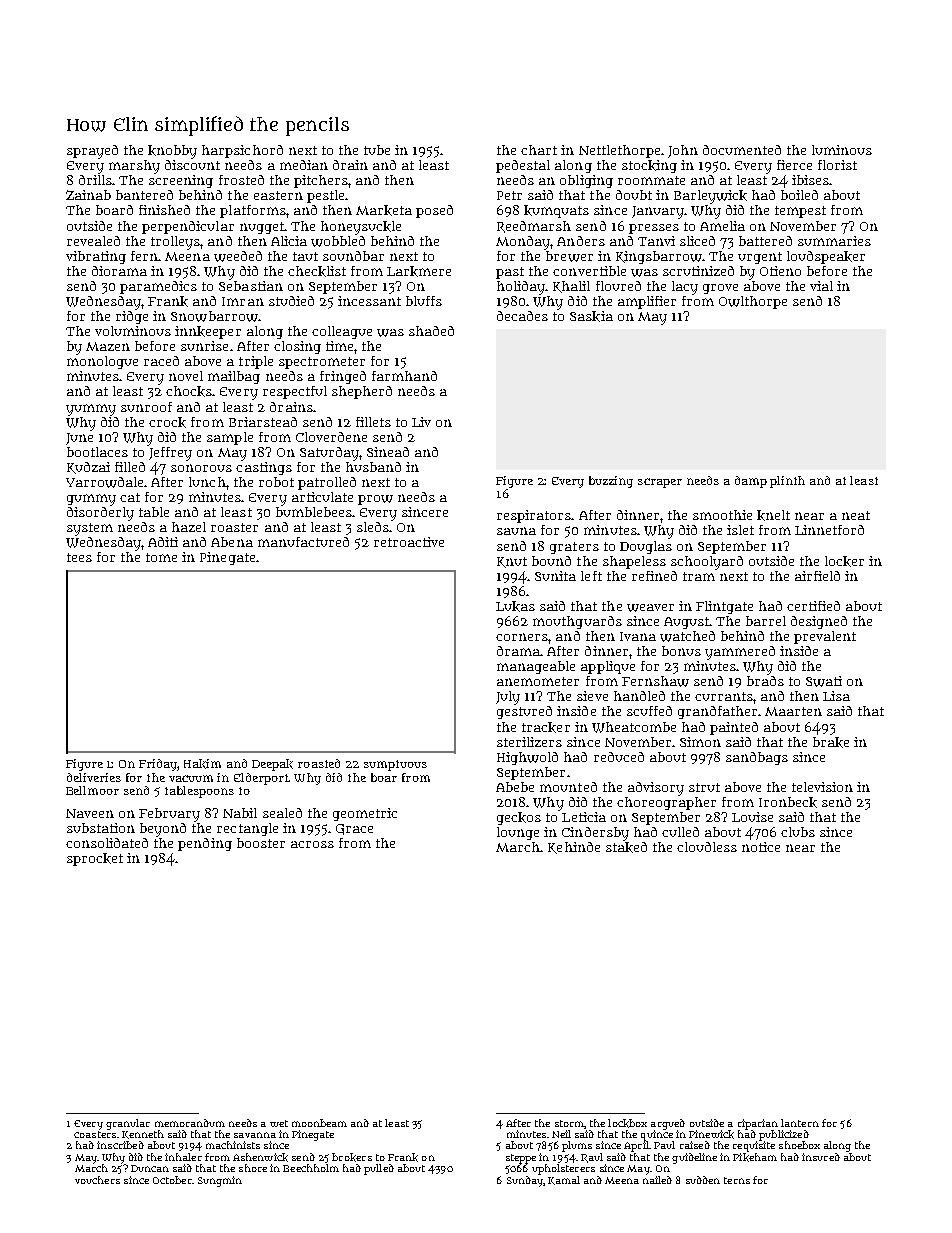 The width and height of the screenshot is (952, 1233). I want to click on inscribed, so click(120, 1145).
